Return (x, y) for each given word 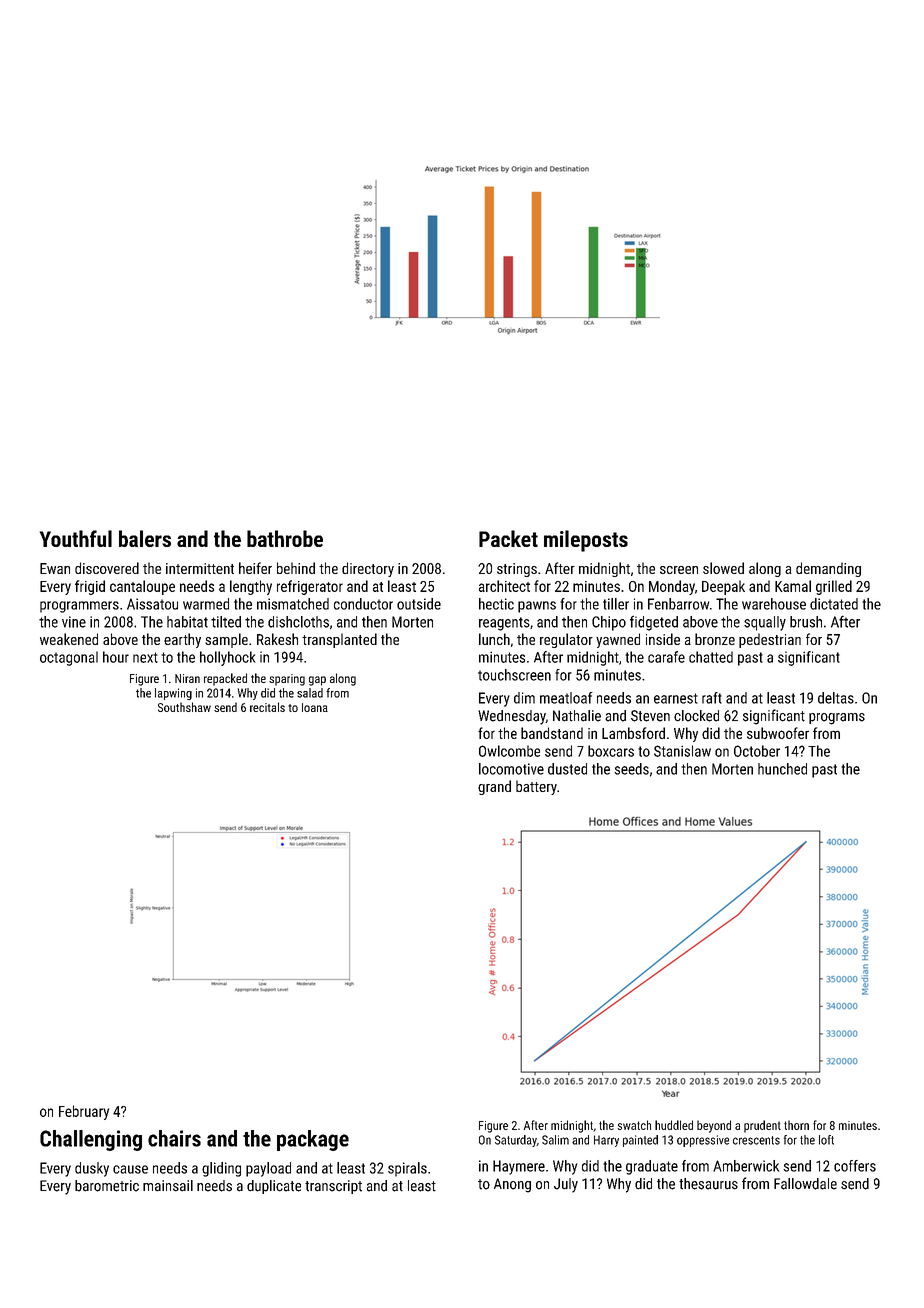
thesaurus (708, 1184)
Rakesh (277, 639)
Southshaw (184, 707)
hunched (782, 769)
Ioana (315, 707)
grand (494, 787)
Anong (512, 1185)
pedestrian (770, 640)
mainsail (168, 1186)
